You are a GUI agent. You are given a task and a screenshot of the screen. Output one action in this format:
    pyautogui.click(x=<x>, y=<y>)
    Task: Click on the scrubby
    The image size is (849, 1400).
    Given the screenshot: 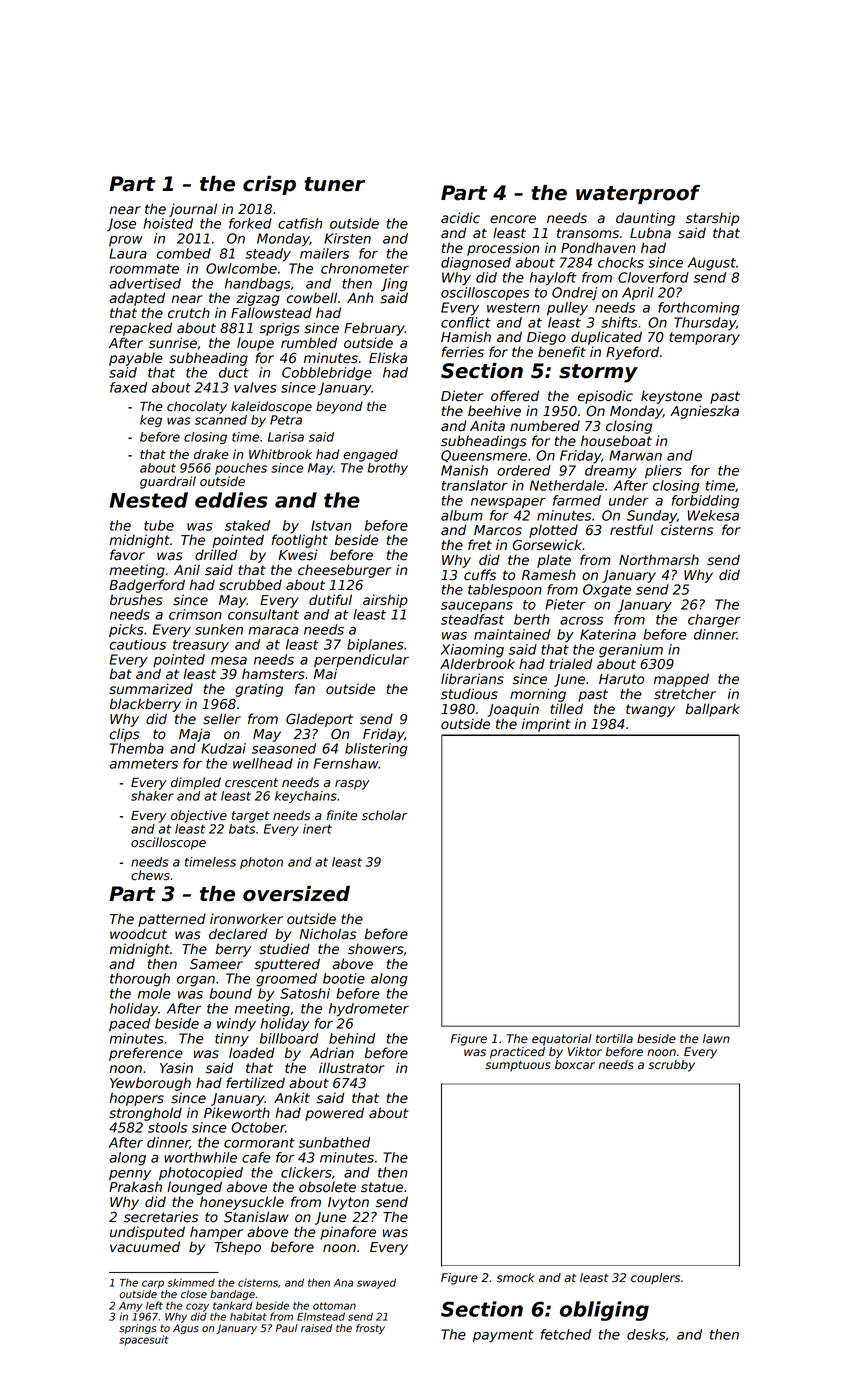 What is the action you would take?
    pyautogui.click(x=671, y=1066)
